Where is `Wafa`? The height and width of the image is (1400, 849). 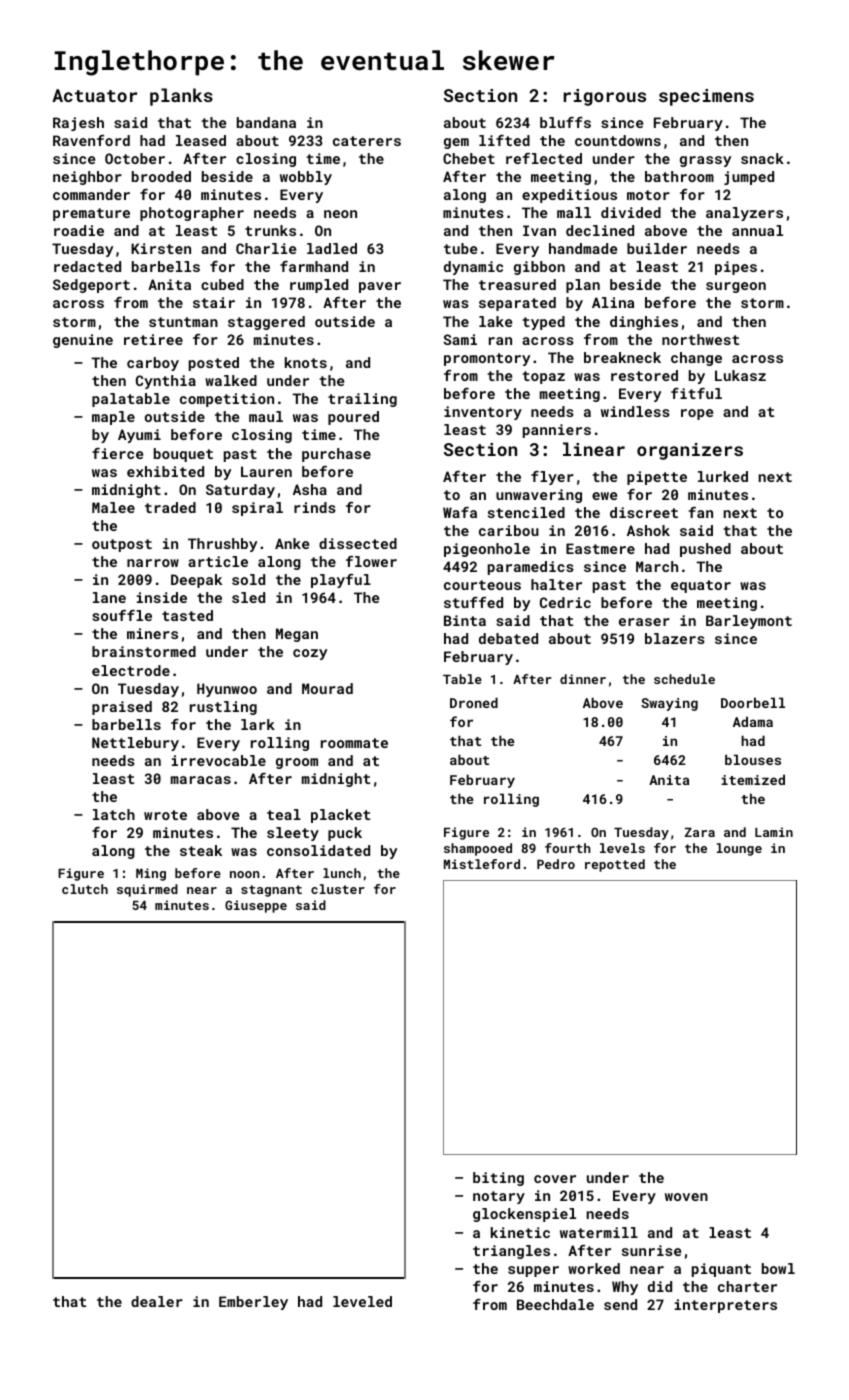
Wafa is located at coordinates (460, 512).
